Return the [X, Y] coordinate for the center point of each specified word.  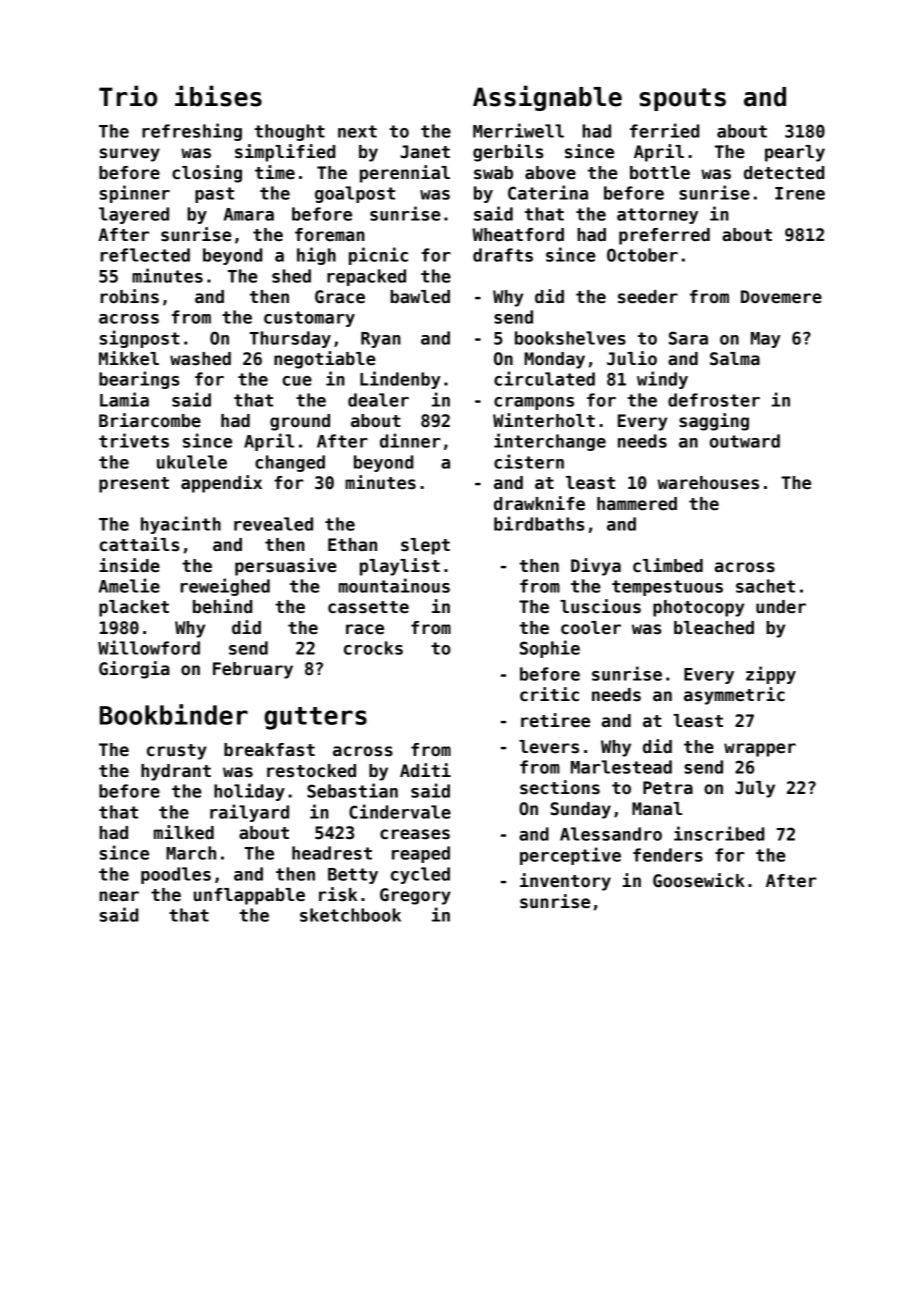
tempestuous [667, 588]
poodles [176, 875]
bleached [714, 628]
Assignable [547, 98]
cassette [368, 607]
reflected [145, 255]
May [766, 340]
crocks [373, 648]
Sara [688, 338]
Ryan [381, 340]
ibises [218, 96]
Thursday [290, 339]
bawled [420, 297]
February [253, 670]
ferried [664, 130]
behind [222, 606]
